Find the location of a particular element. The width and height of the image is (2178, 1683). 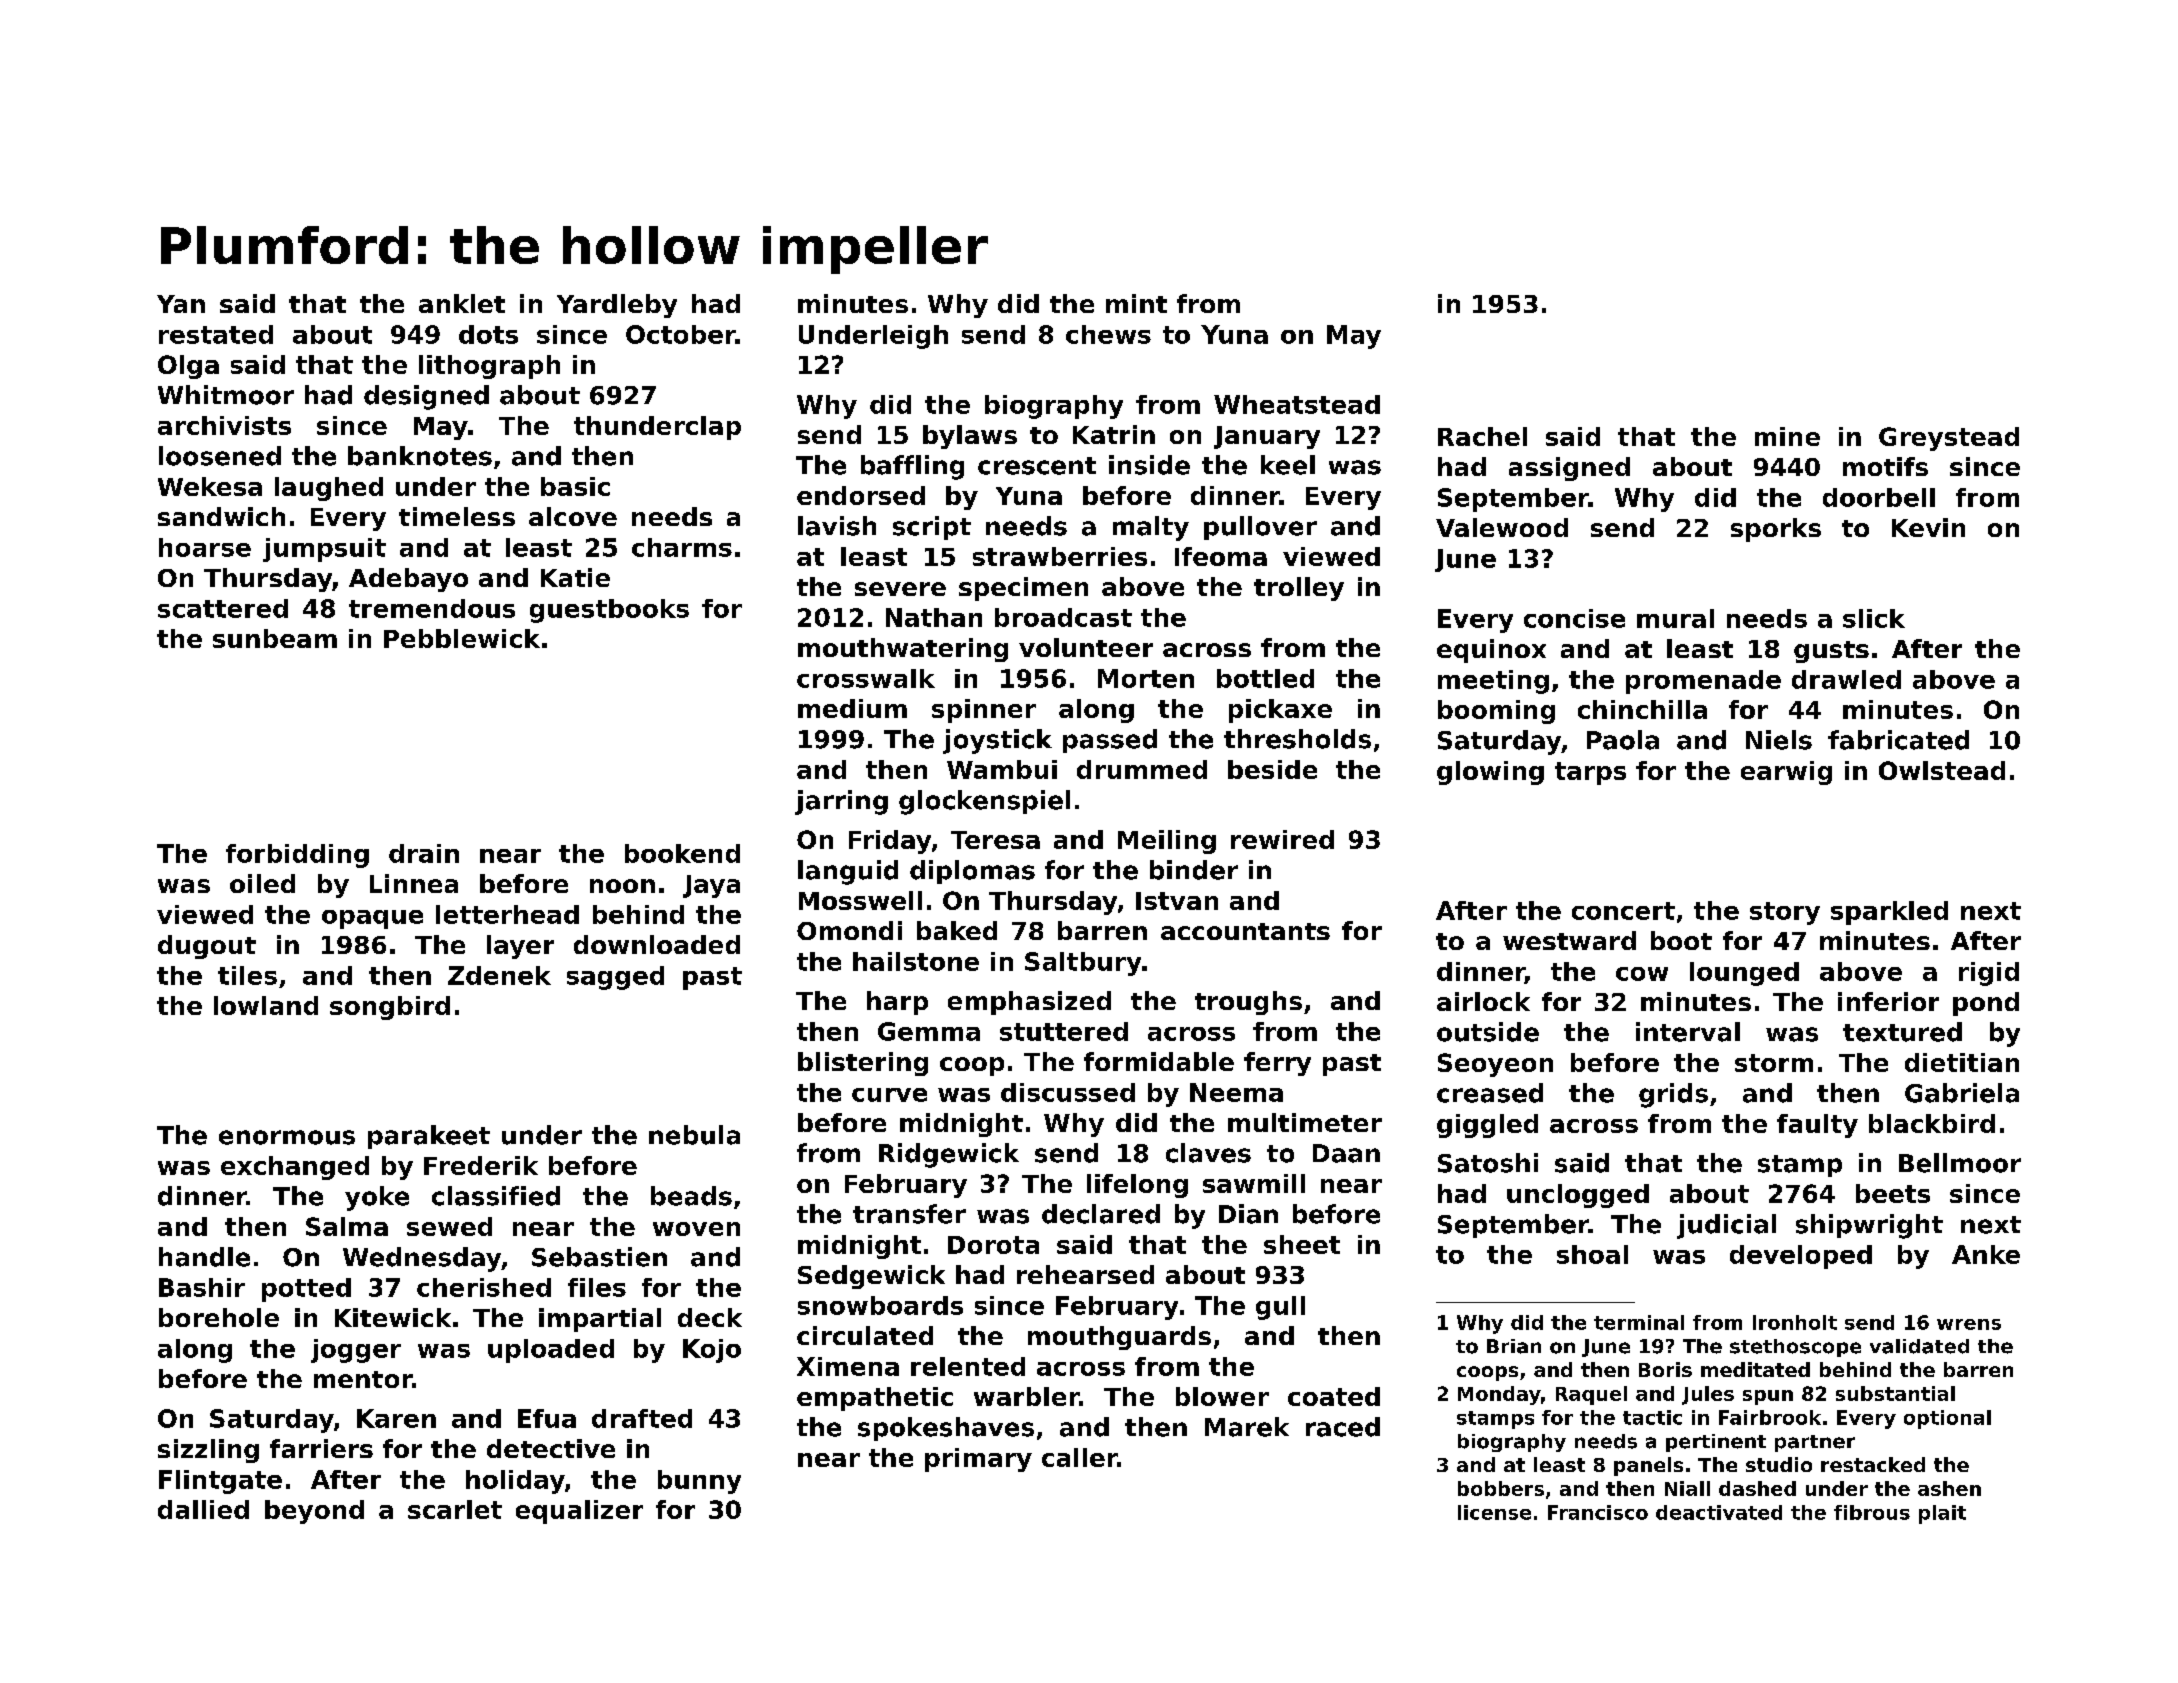

beyond is located at coordinates (314, 1512).
